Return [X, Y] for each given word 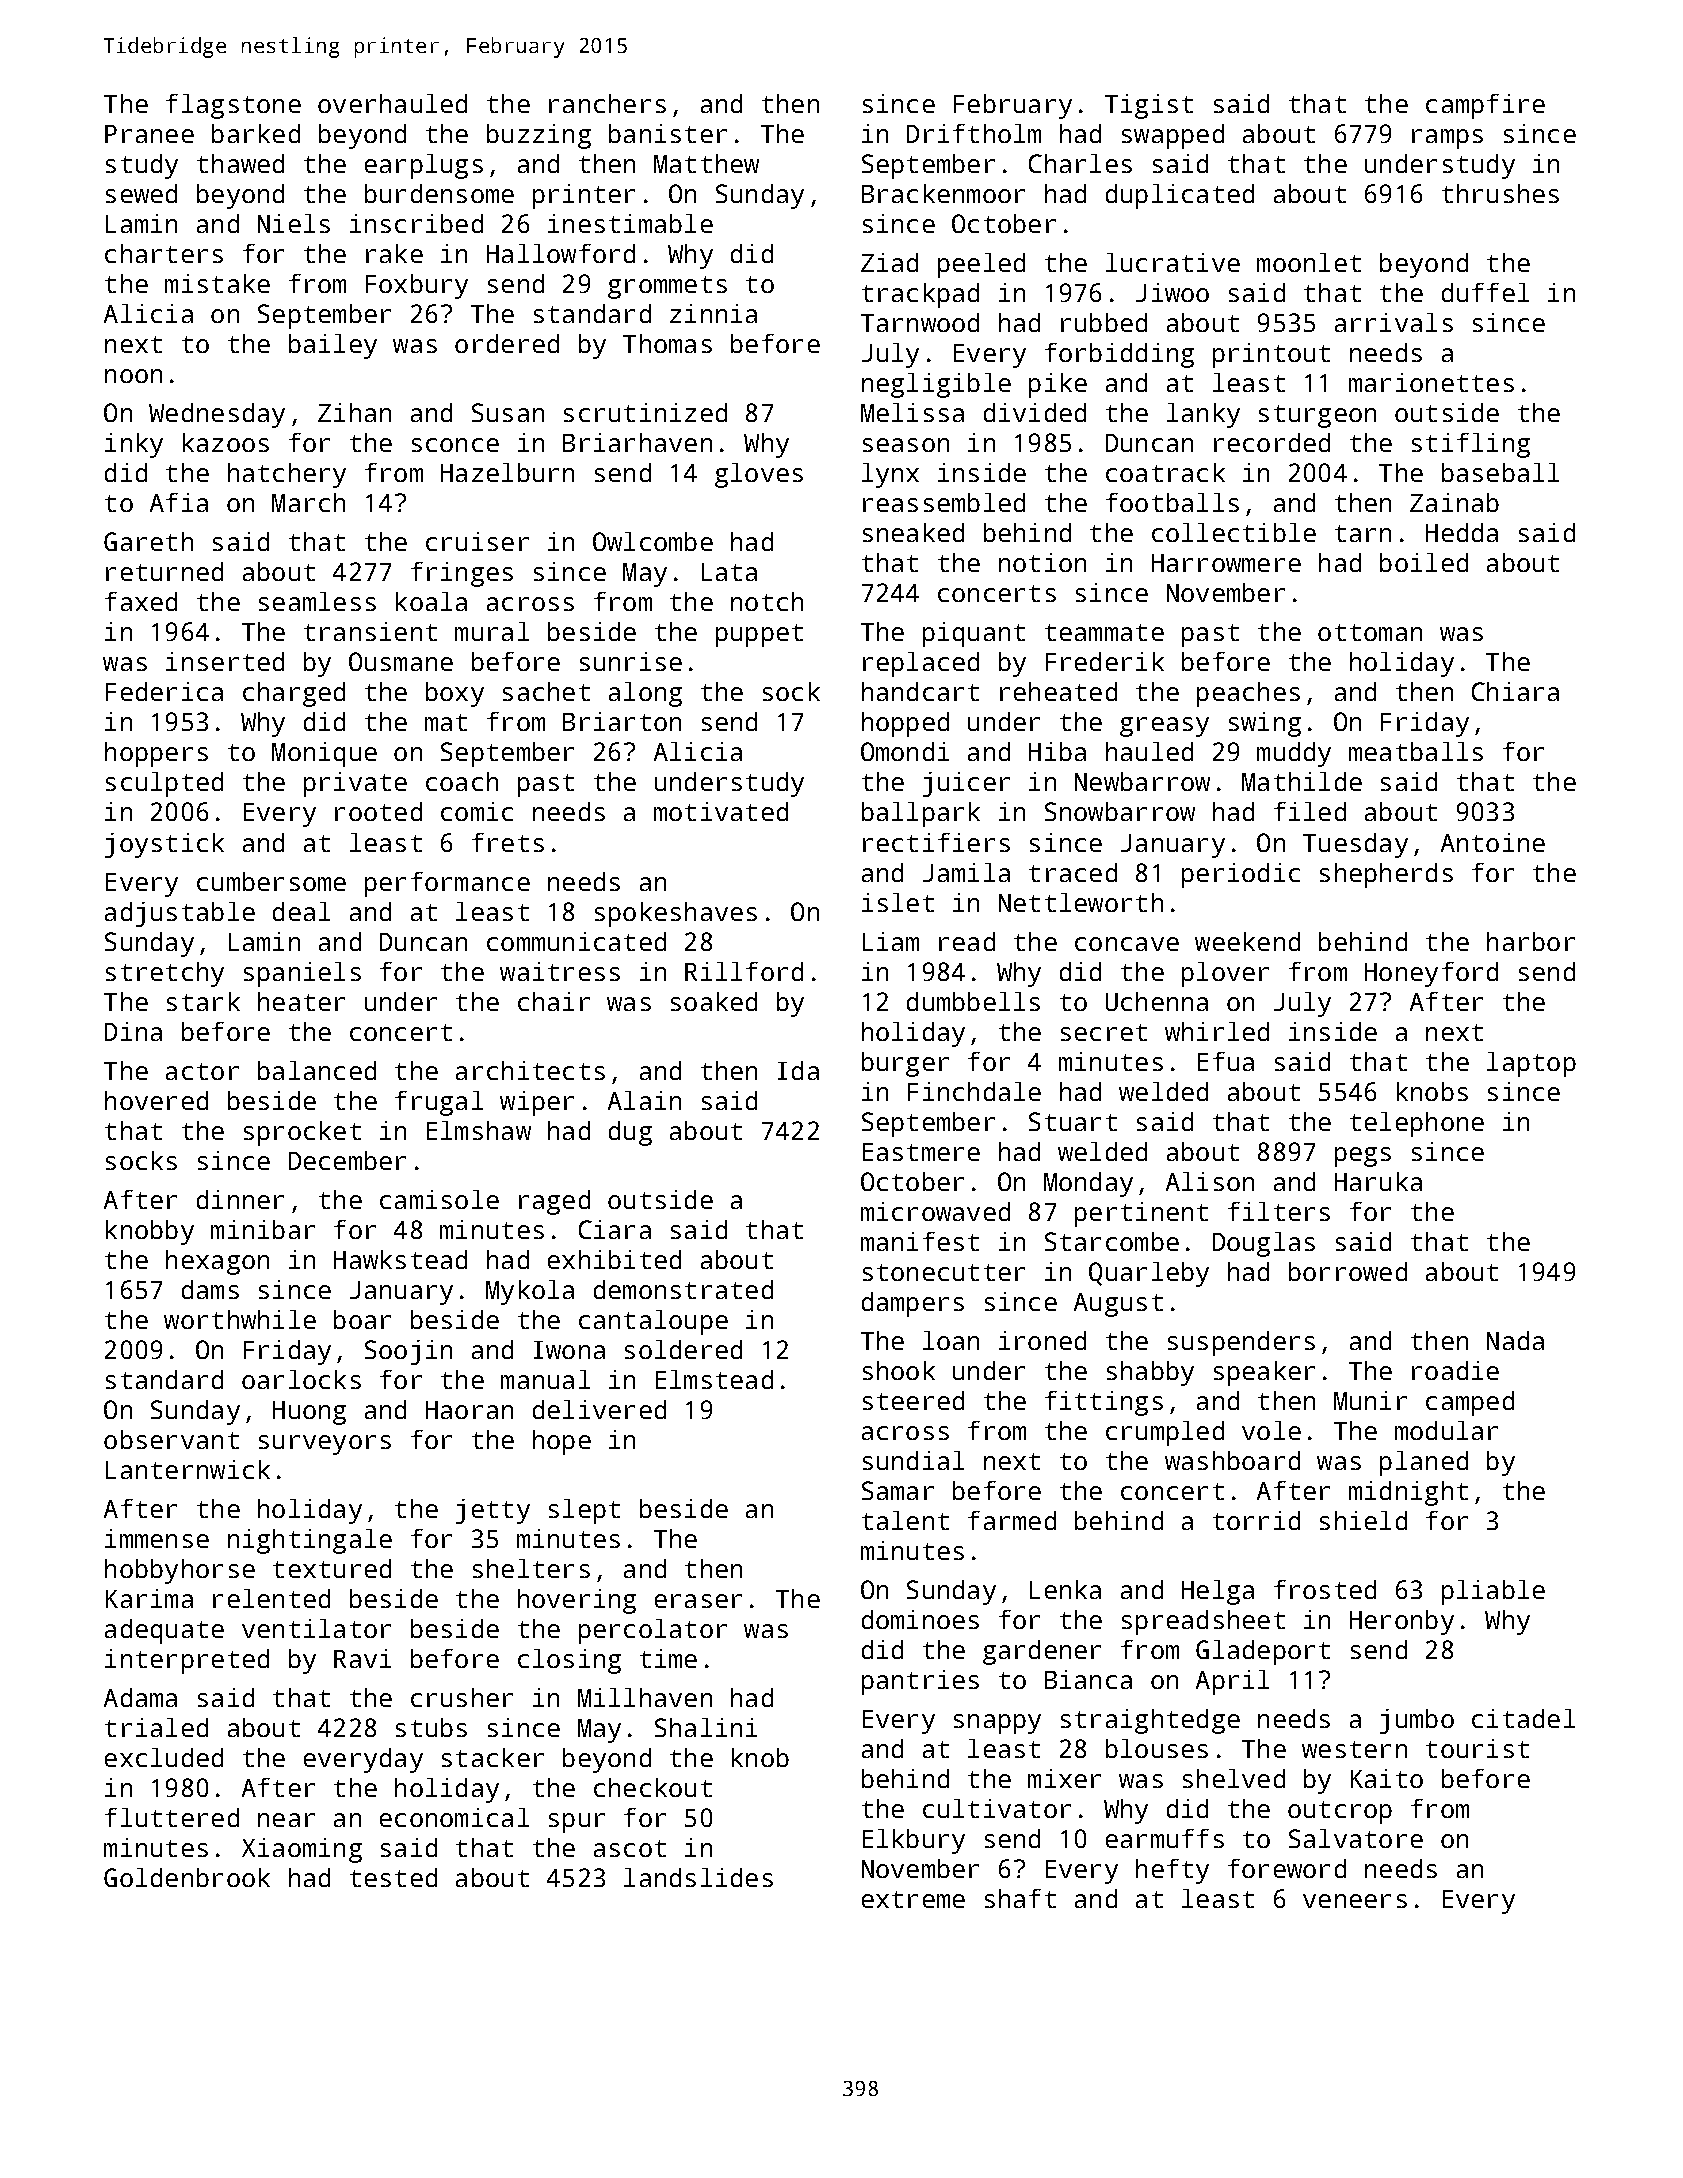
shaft [1020, 1898]
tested [393, 1877]
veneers [1355, 1901]
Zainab [1454, 502]
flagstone [233, 106]
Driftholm [974, 133]
